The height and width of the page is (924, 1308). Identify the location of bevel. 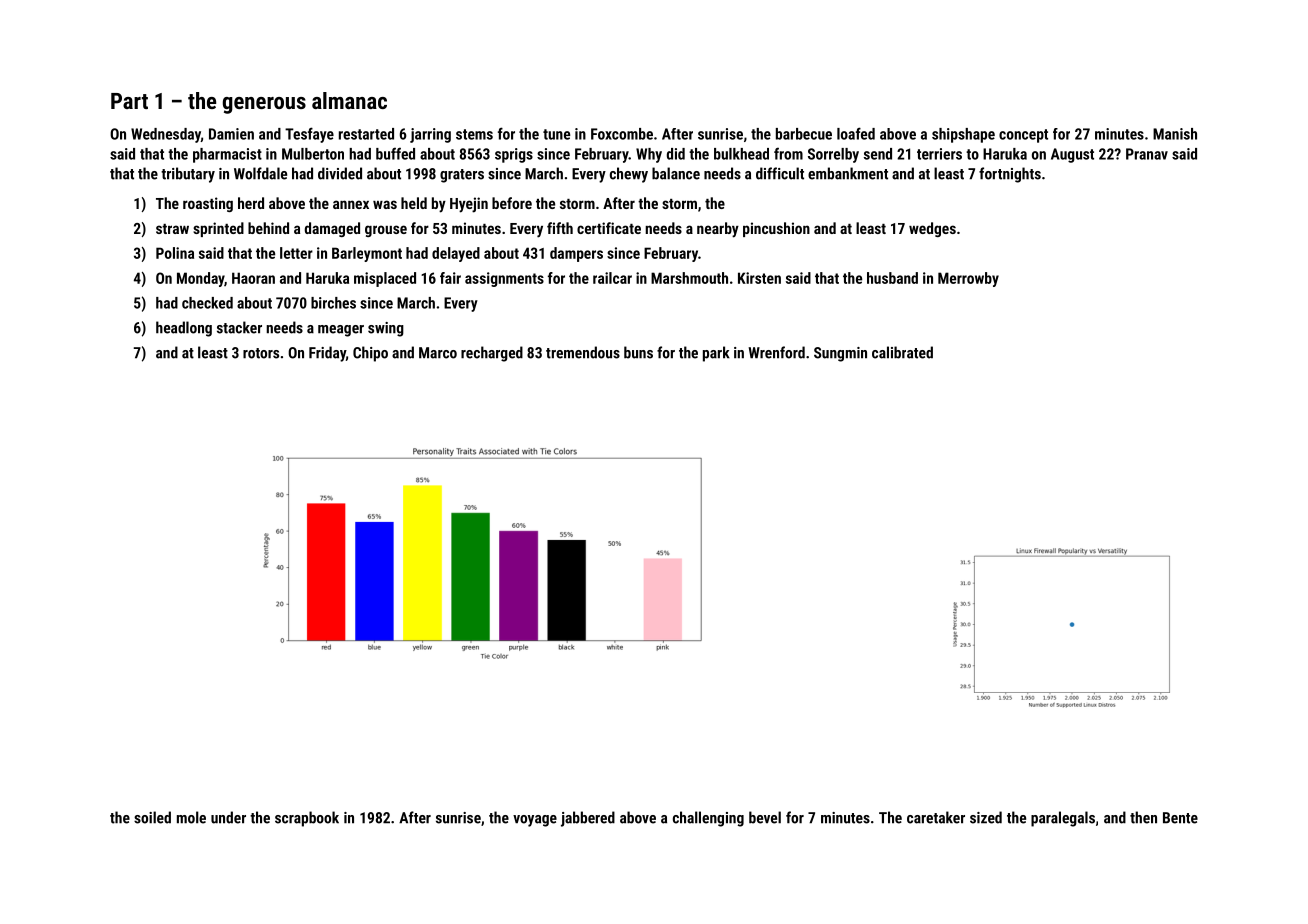
(765, 817).
